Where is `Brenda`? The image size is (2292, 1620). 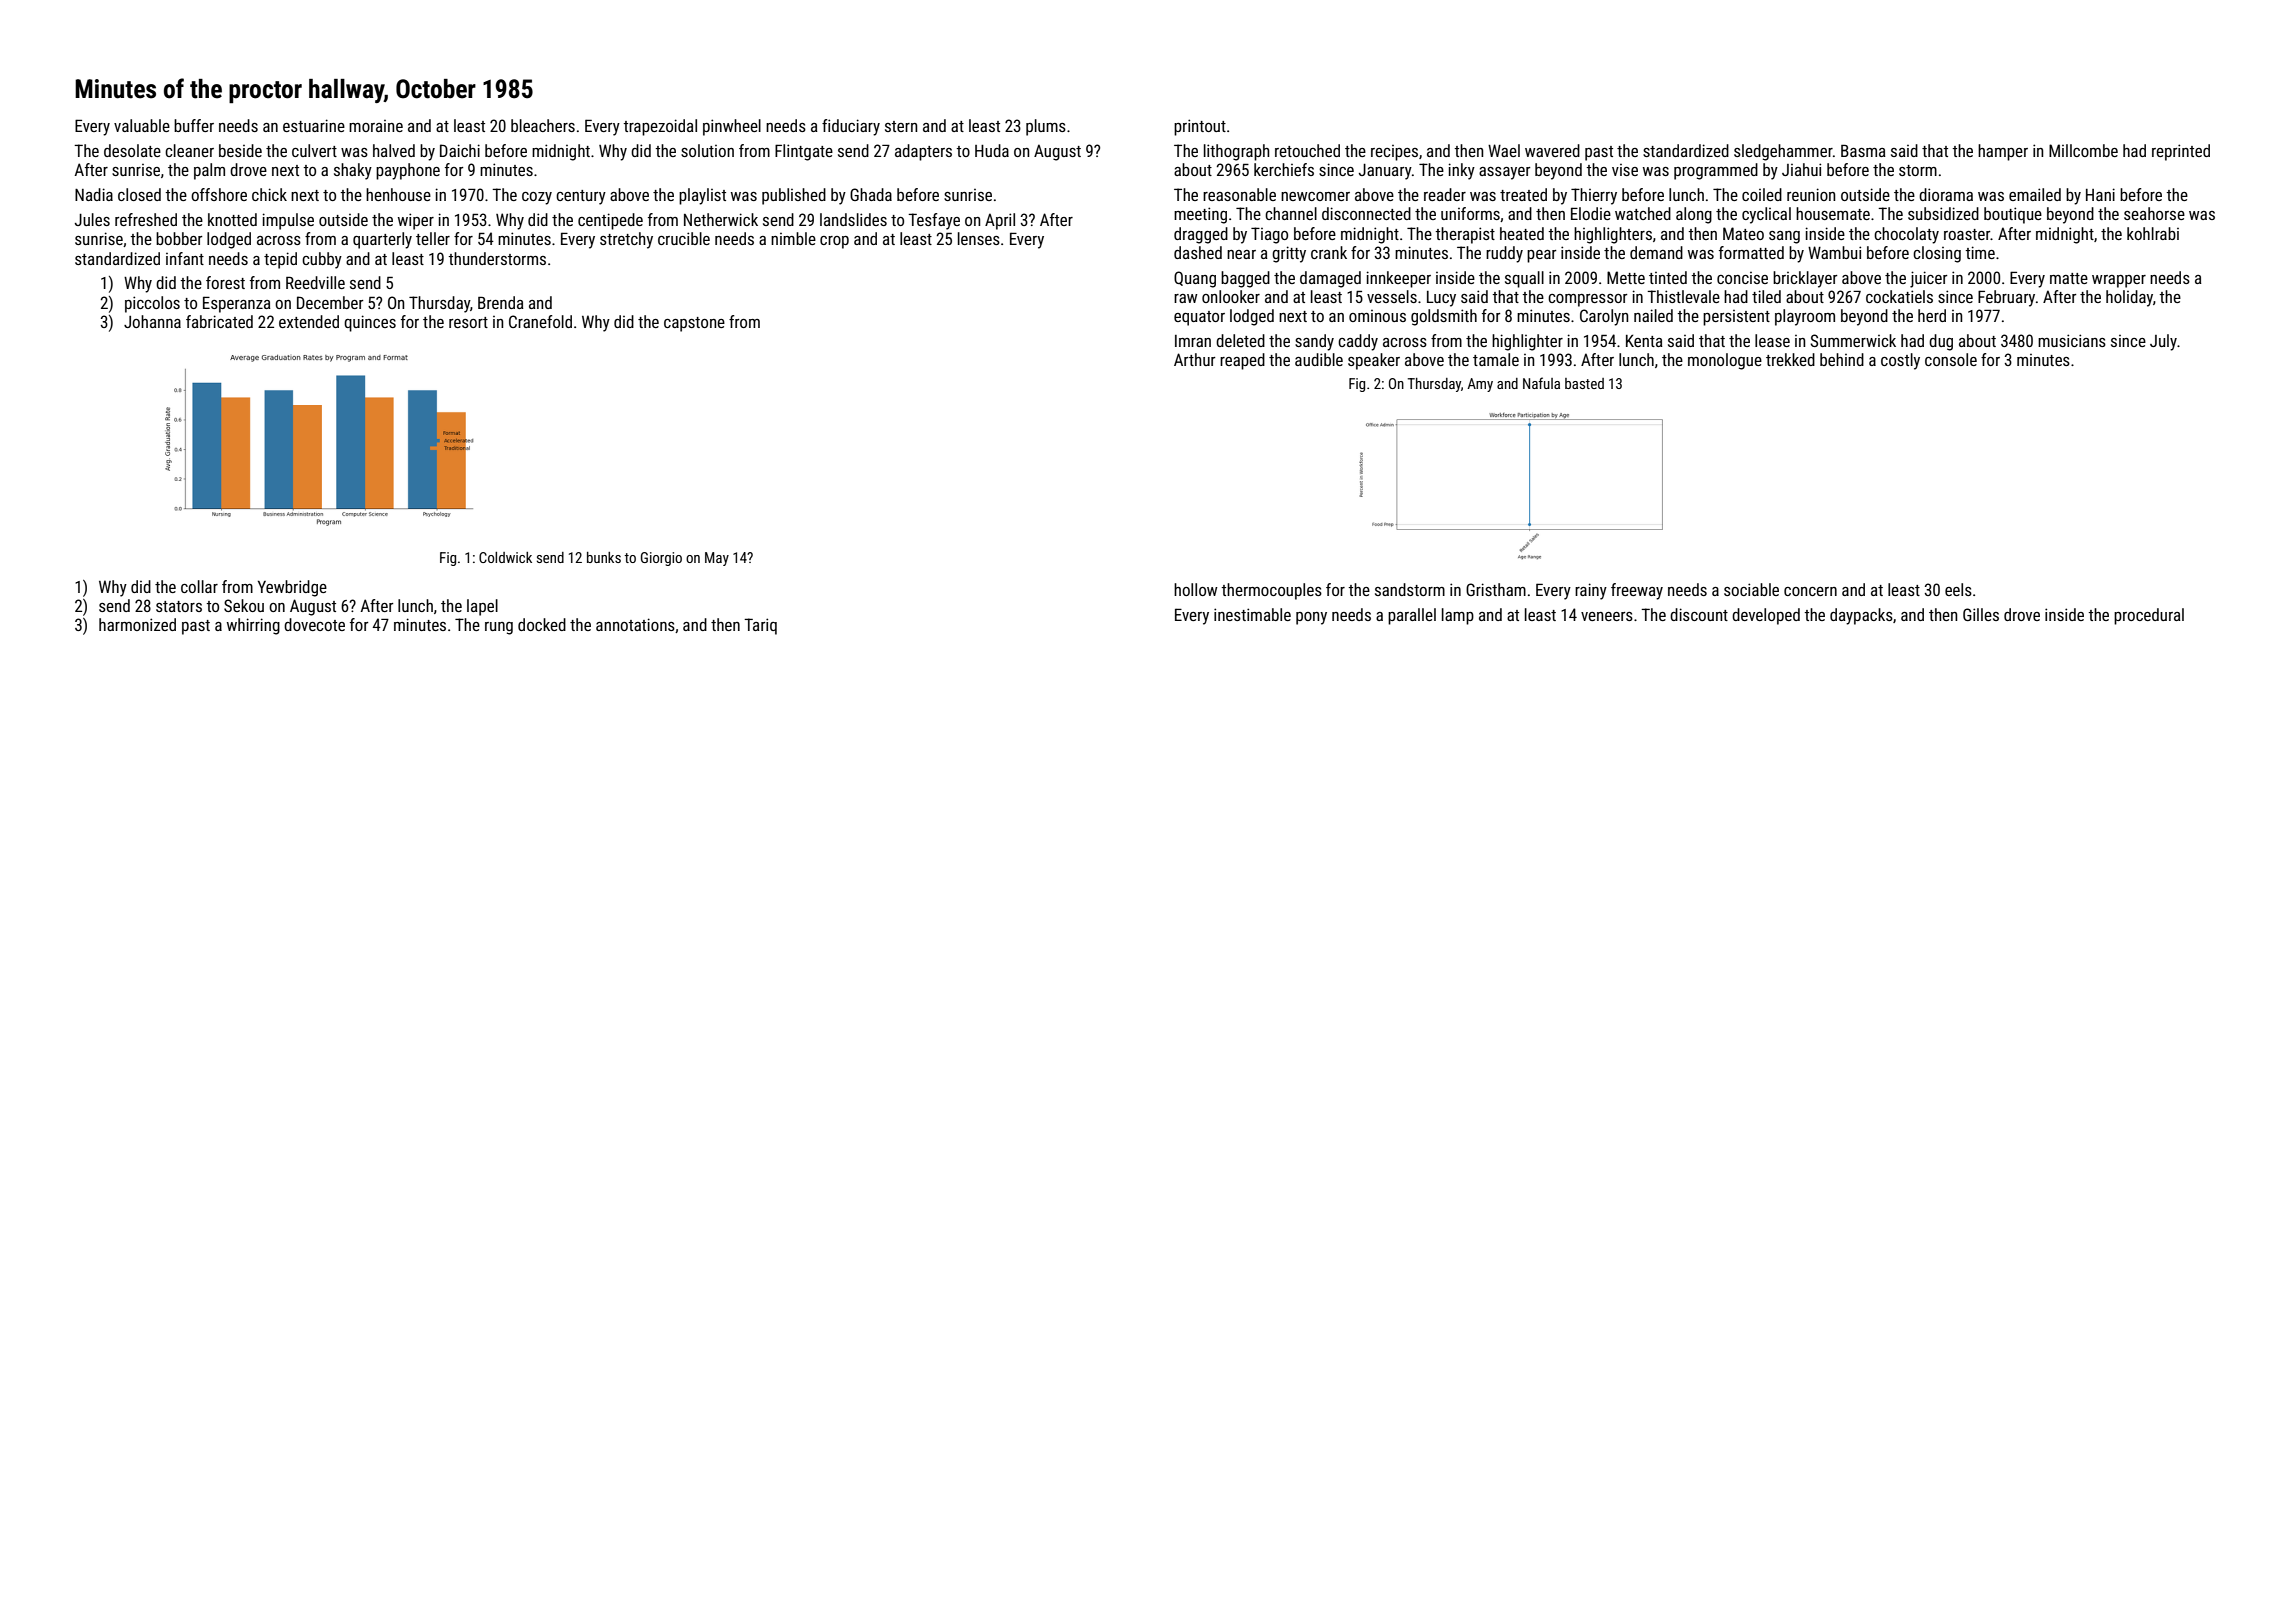 Brenda is located at coordinates (501, 302).
